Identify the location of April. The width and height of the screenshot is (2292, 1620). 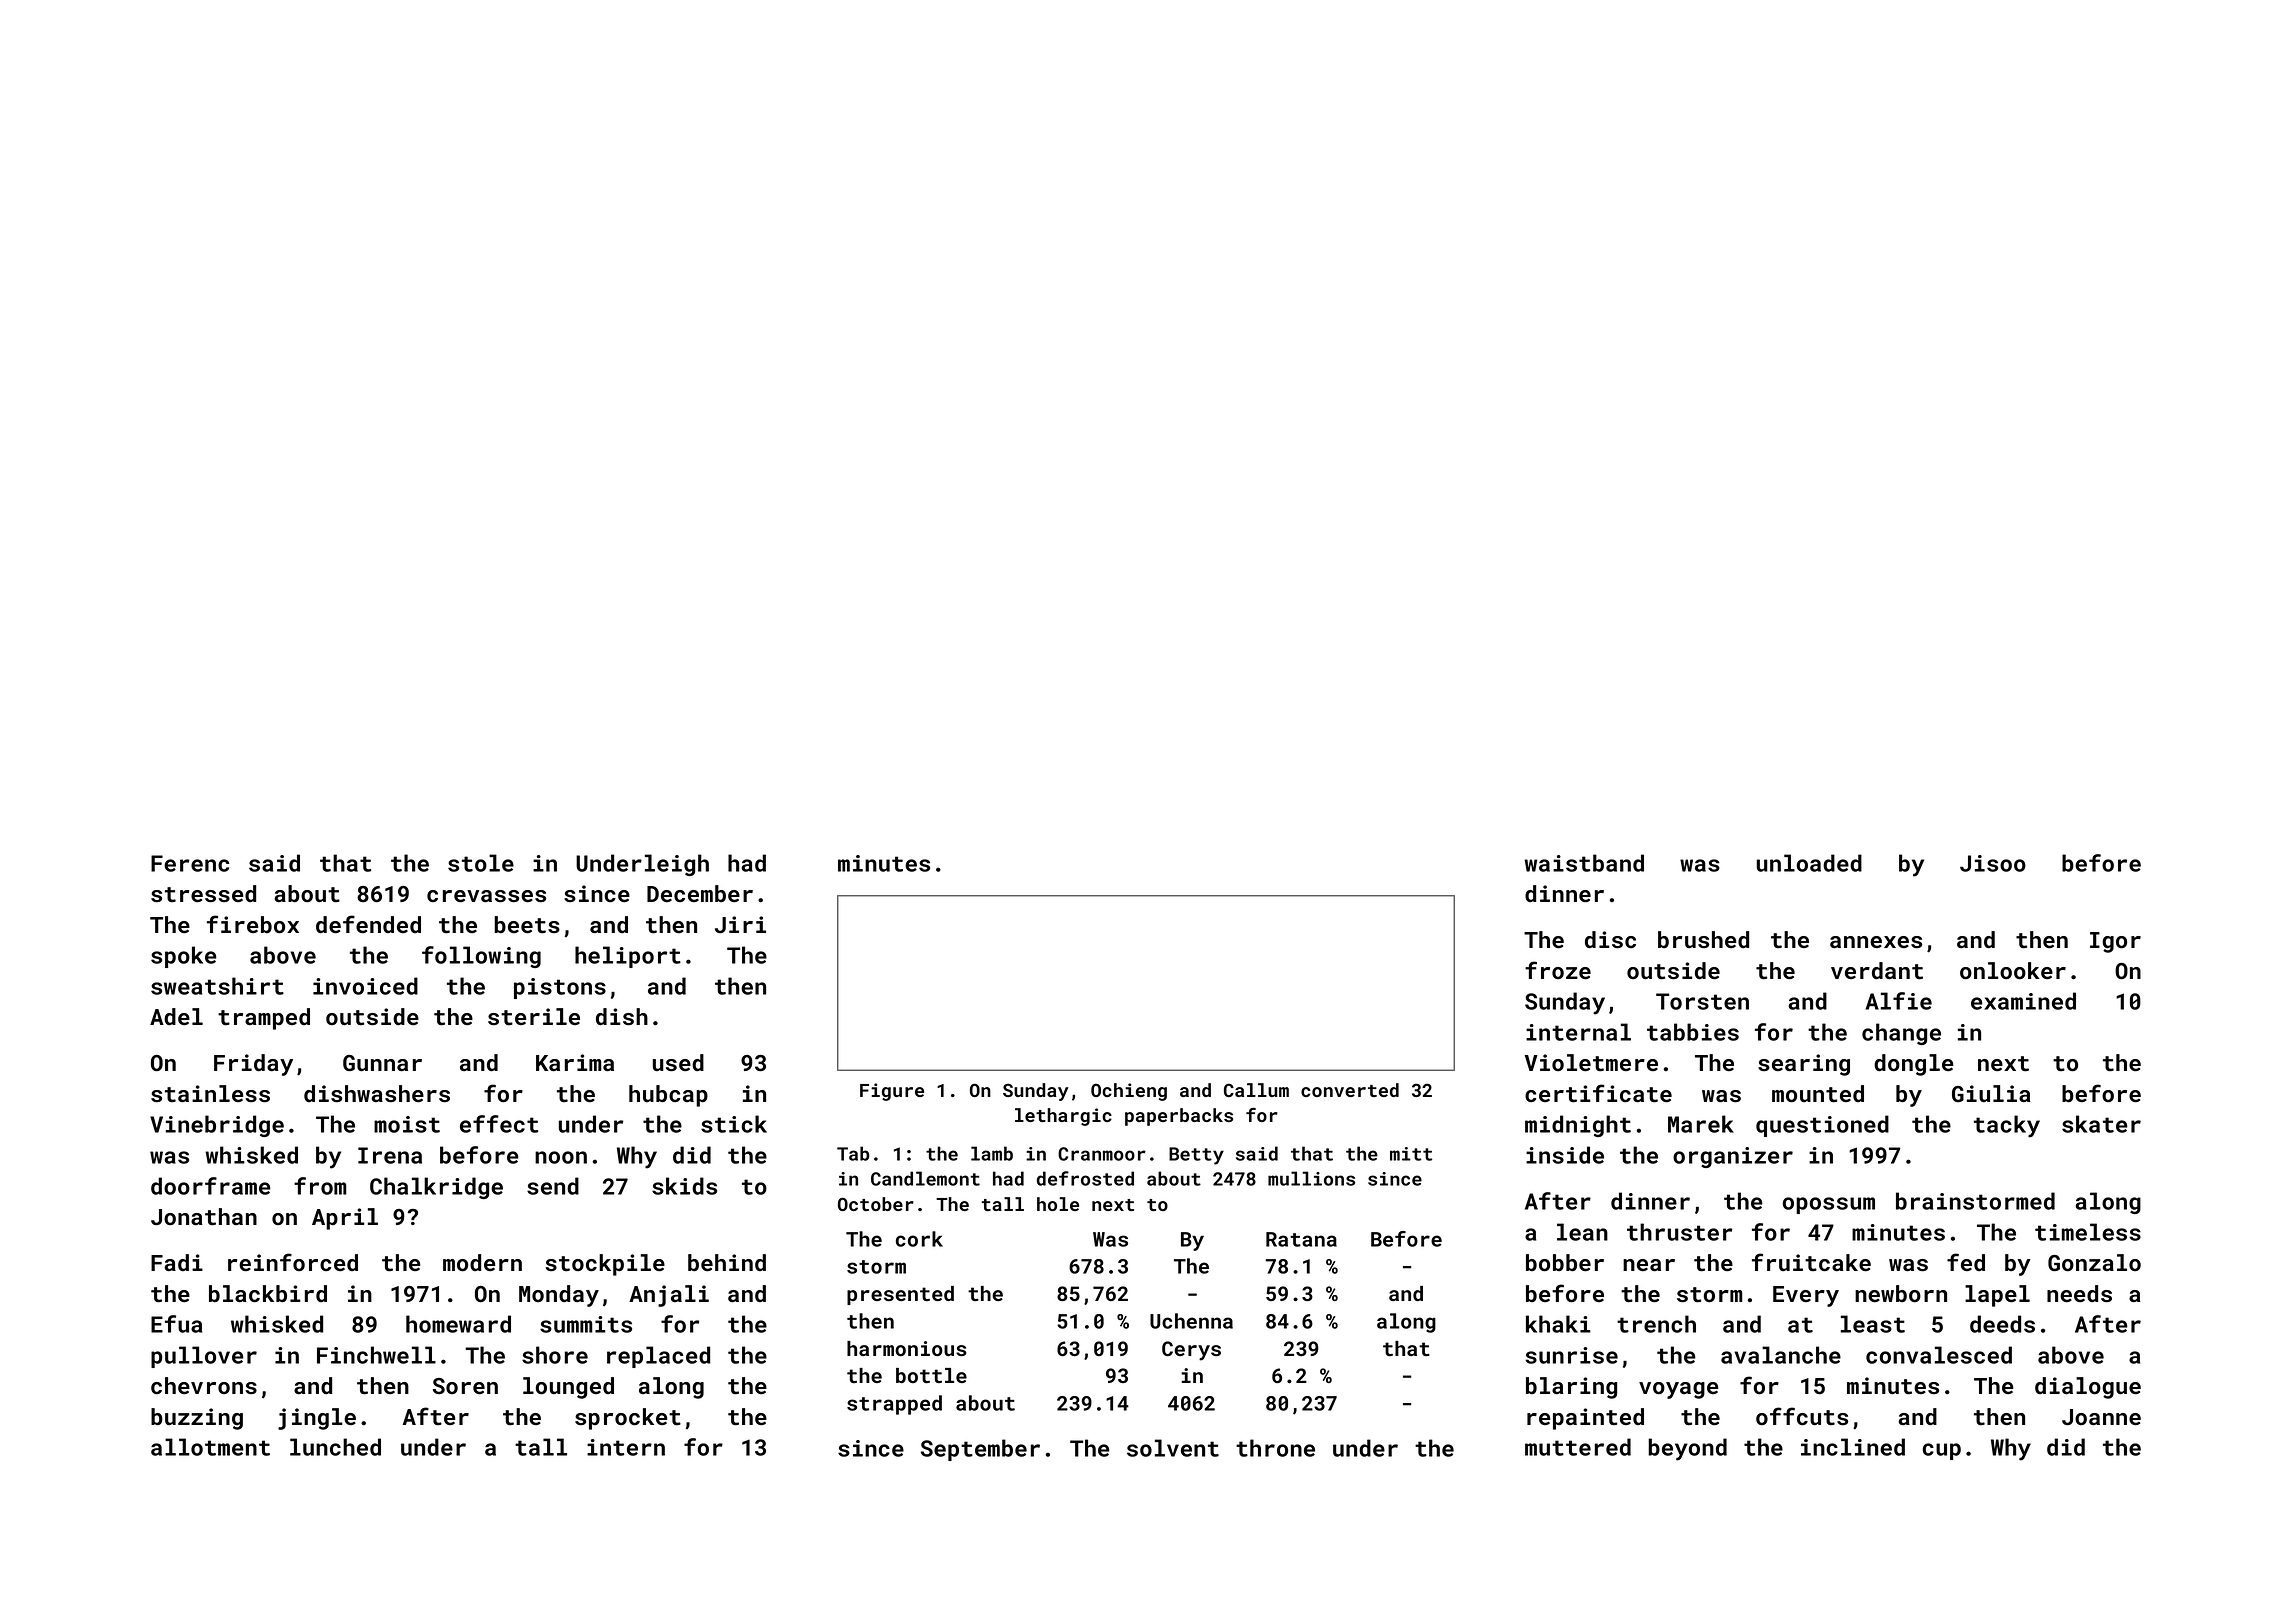
(345, 1219).
